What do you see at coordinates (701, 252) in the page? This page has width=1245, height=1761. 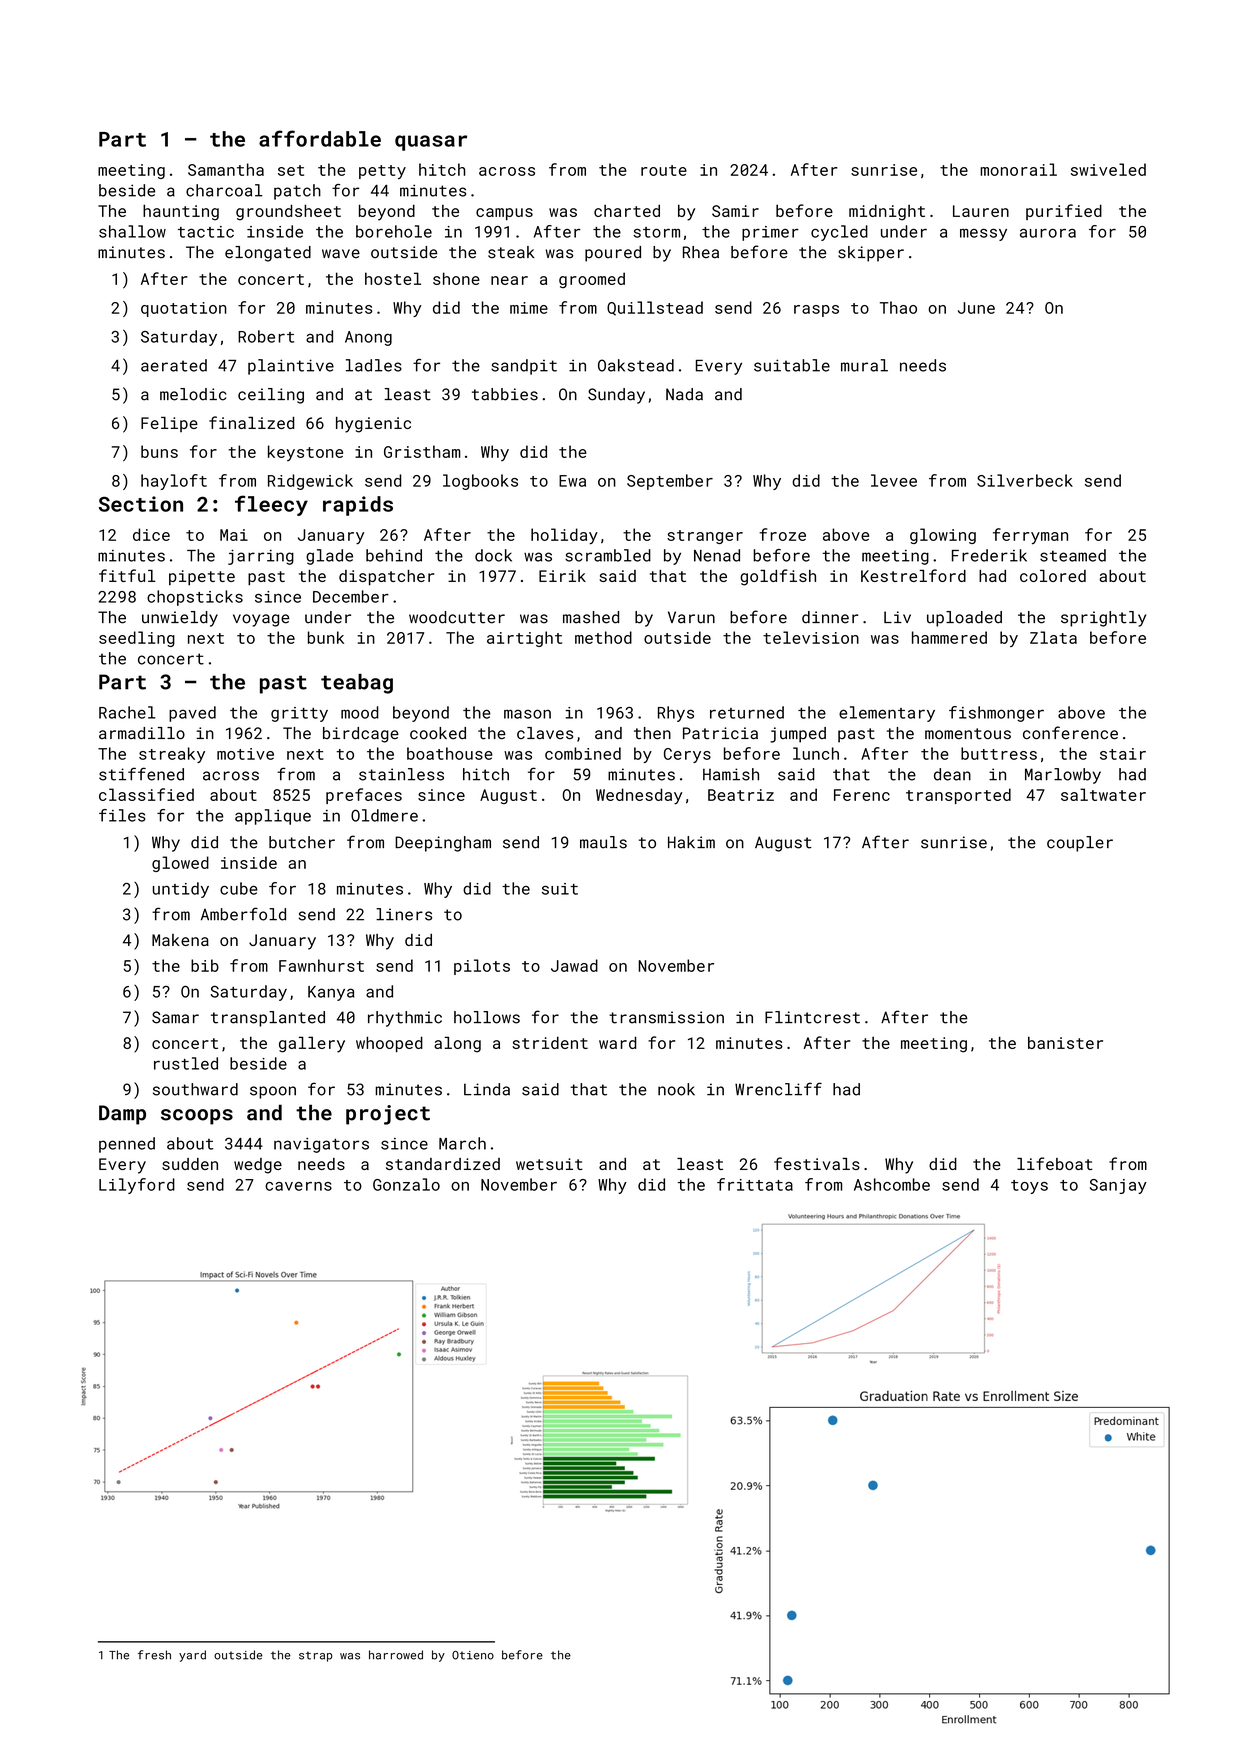 I see `Rhea` at bounding box center [701, 252].
